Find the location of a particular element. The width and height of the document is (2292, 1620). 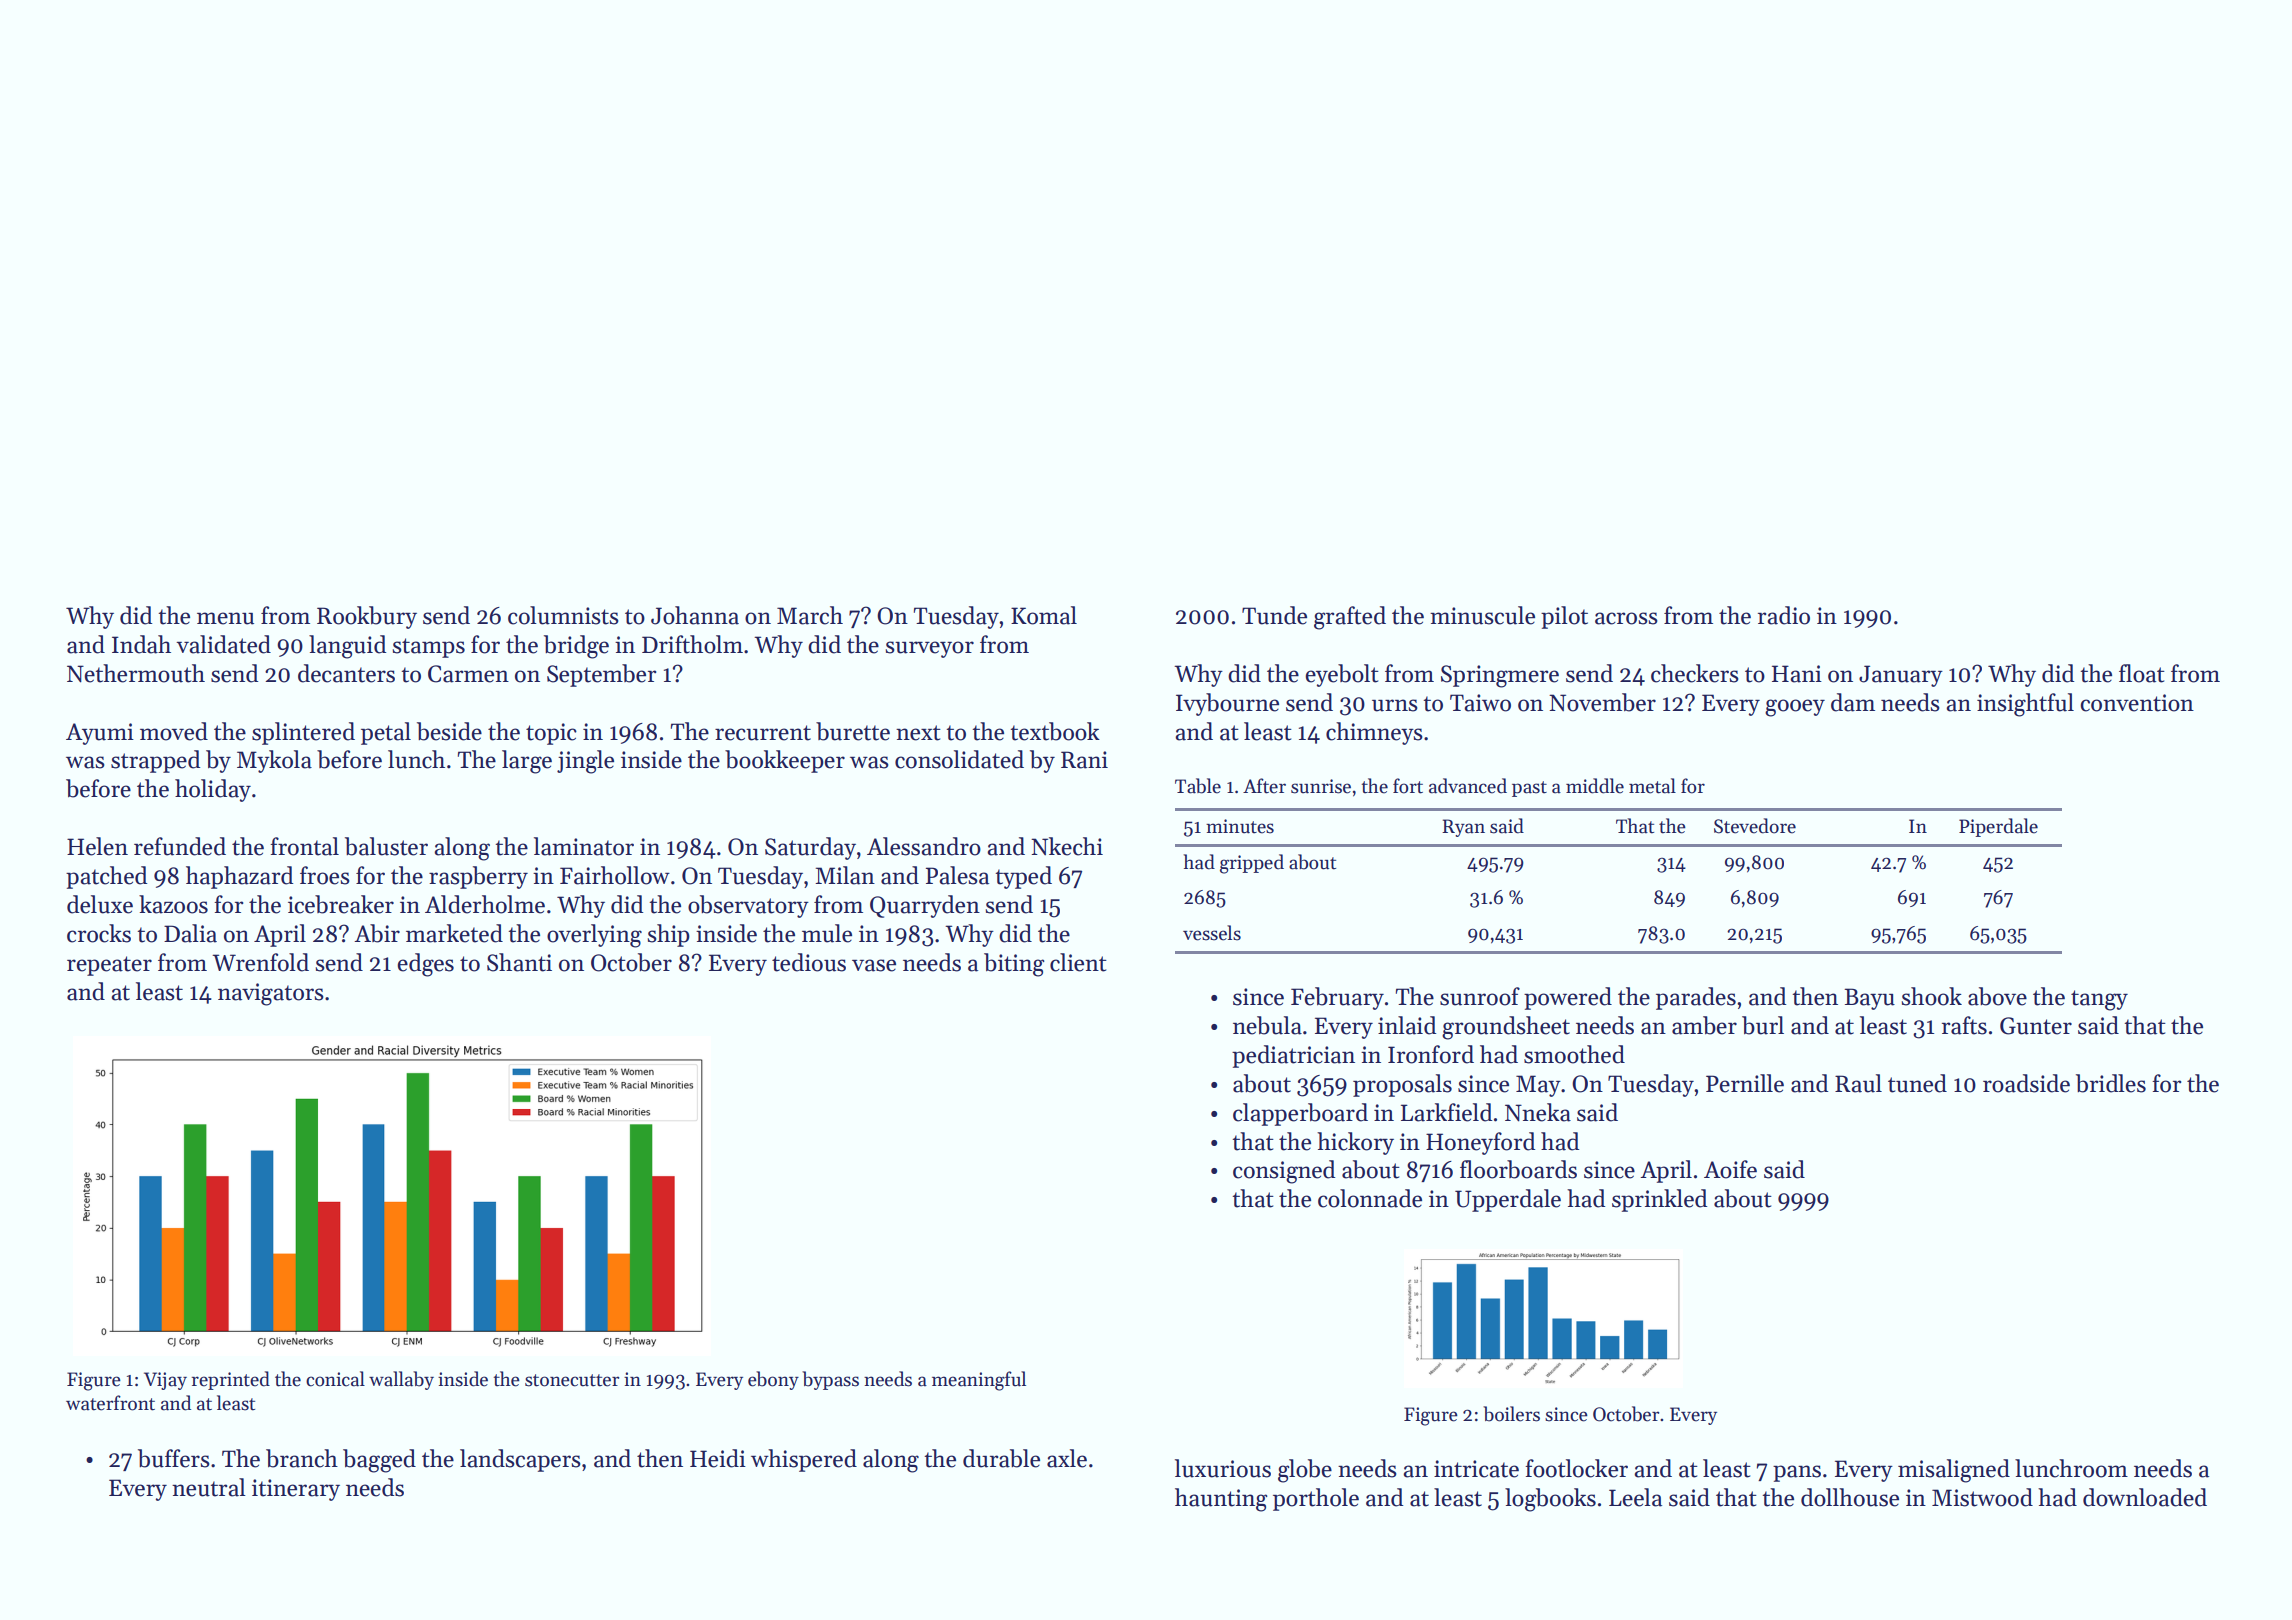

convention is located at coordinates (2137, 703).
